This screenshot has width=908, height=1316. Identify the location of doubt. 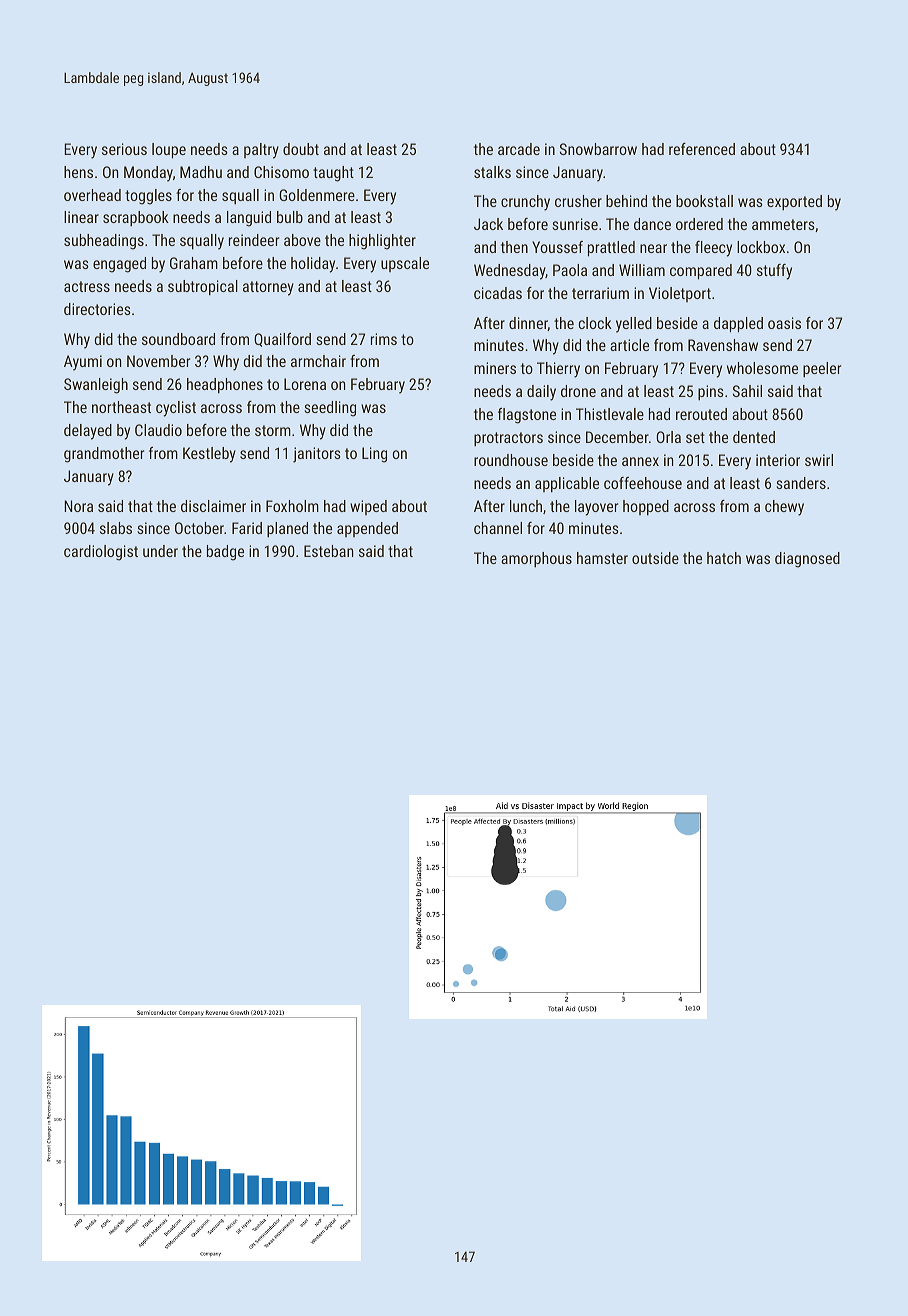
(301, 149).
